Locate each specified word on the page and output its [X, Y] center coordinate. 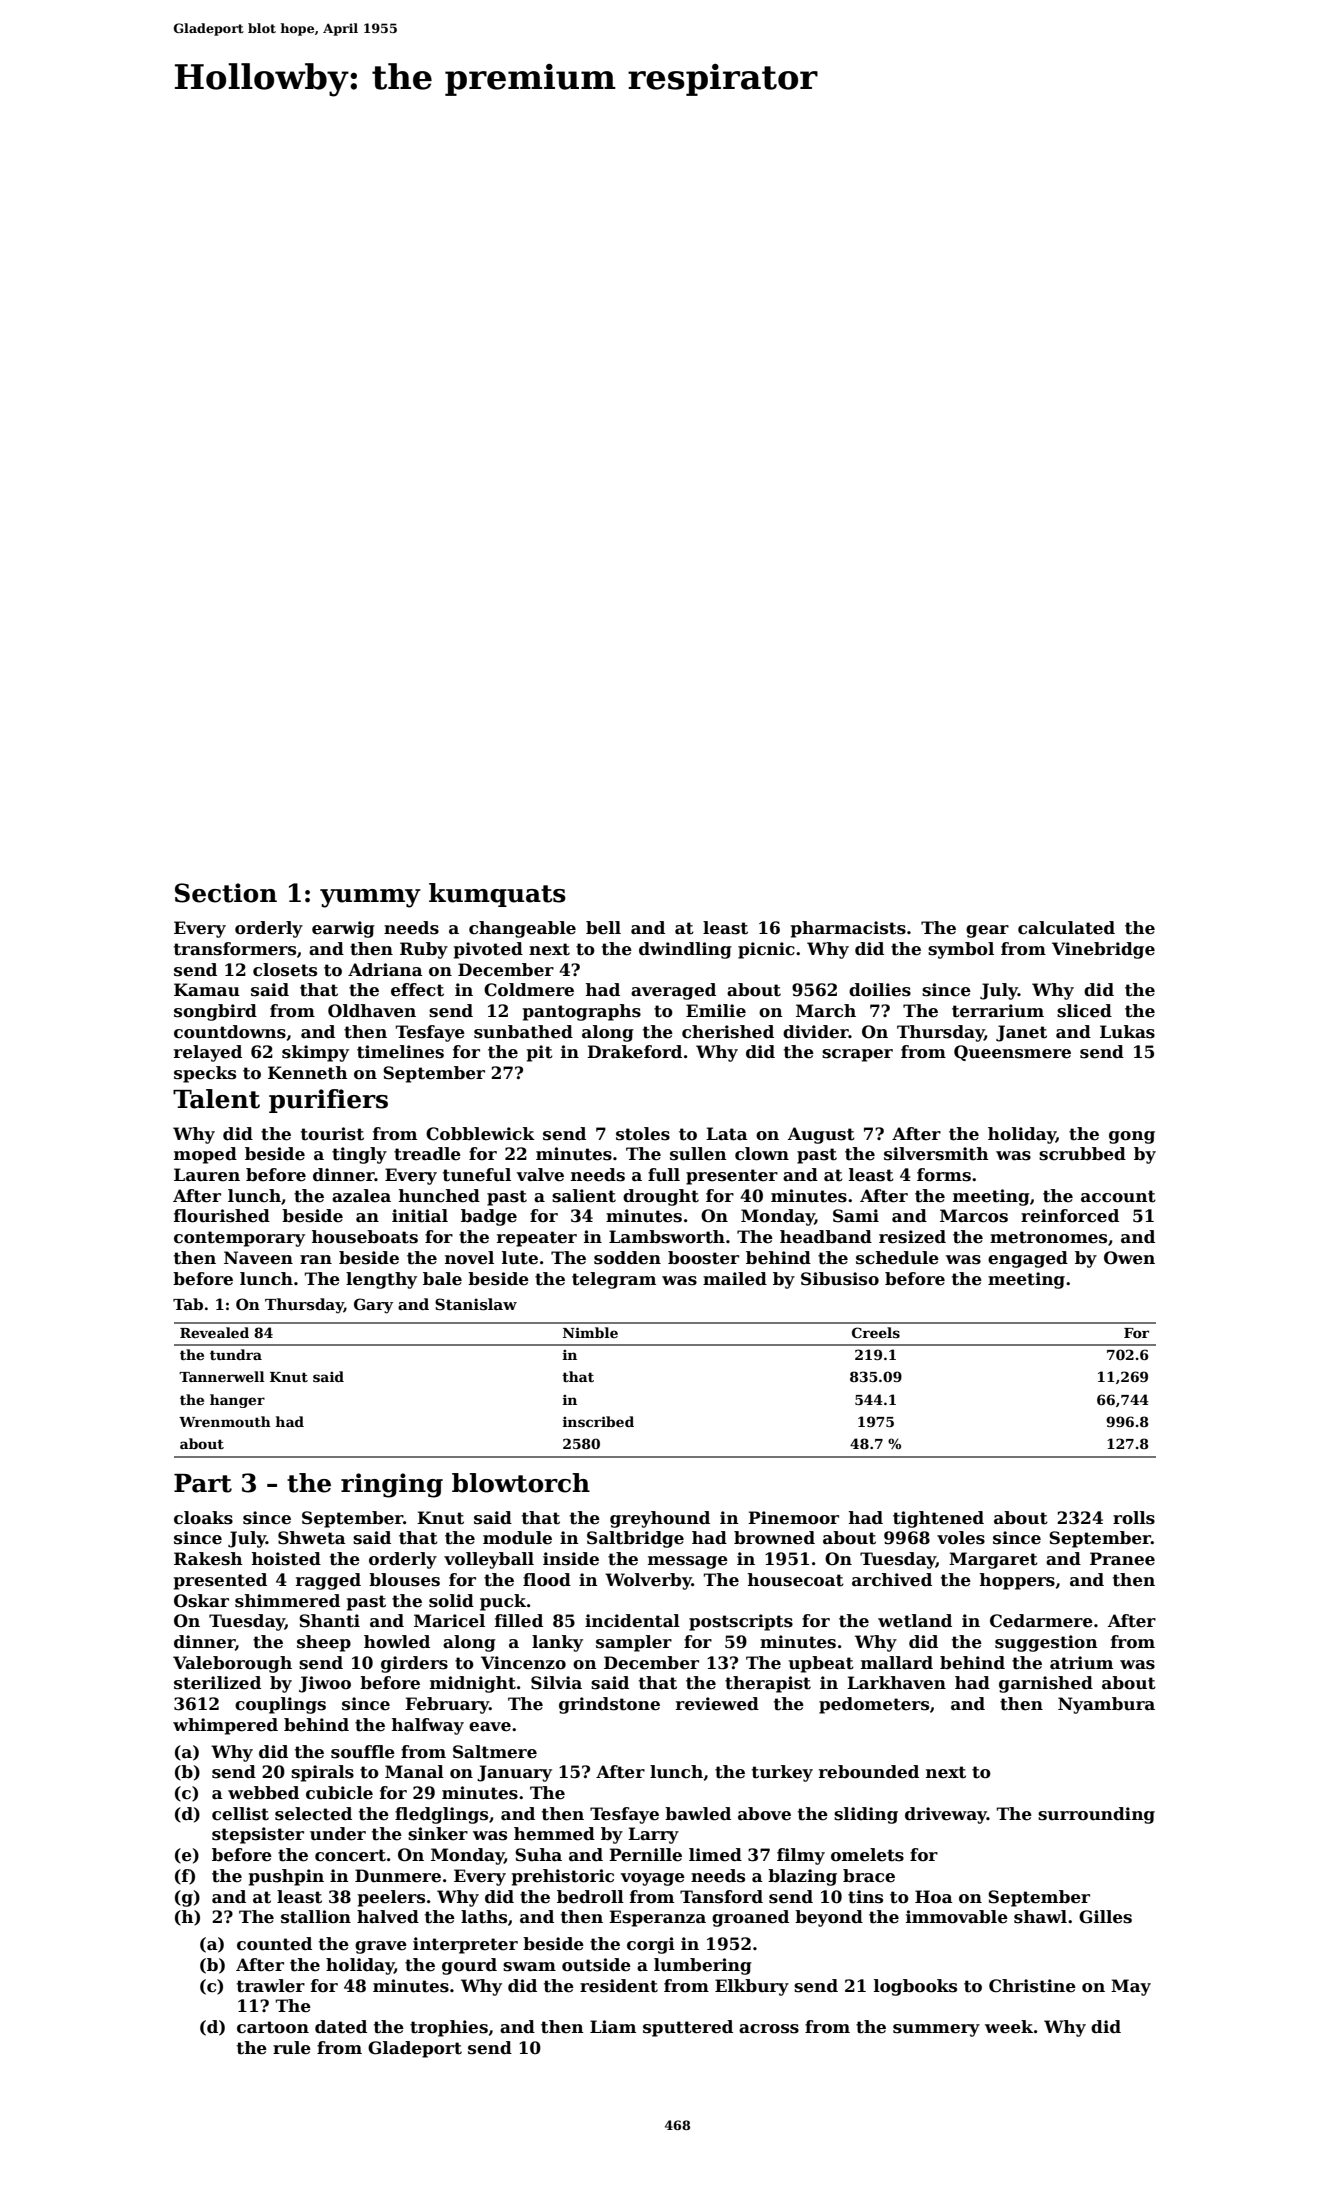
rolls [1134, 1518]
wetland [915, 1621]
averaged [673, 991]
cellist [240, 1814]
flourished [222, 1216]
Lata [727, 1134]
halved [388, 1917]
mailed [735, 1279]
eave [490, 1727]
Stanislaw [476, 1304]
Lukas [1127, 1032]
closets [285, 970]
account [1118, 1196]
